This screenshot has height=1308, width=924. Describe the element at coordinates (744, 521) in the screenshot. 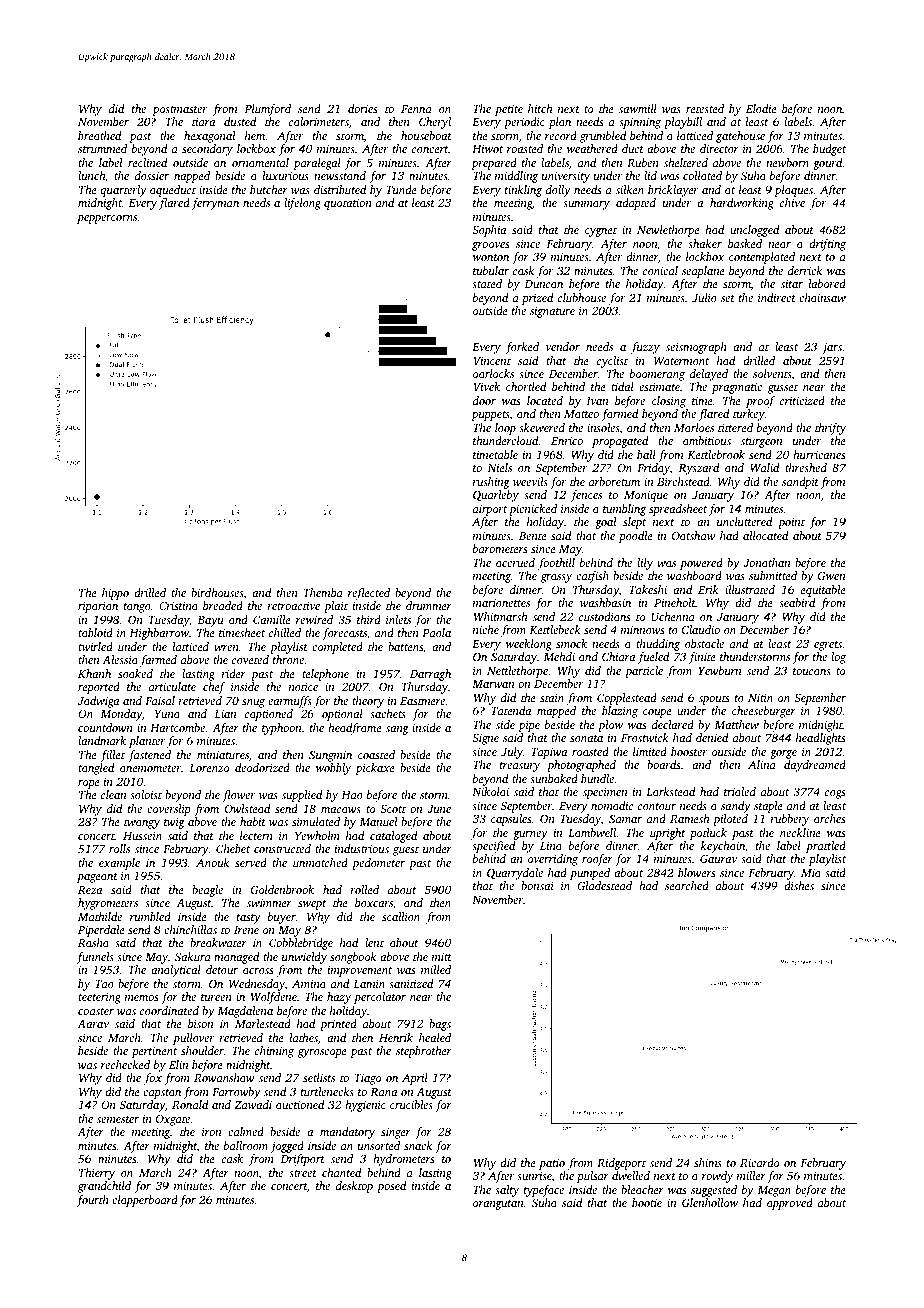

I see `uncluttered` at that location.
